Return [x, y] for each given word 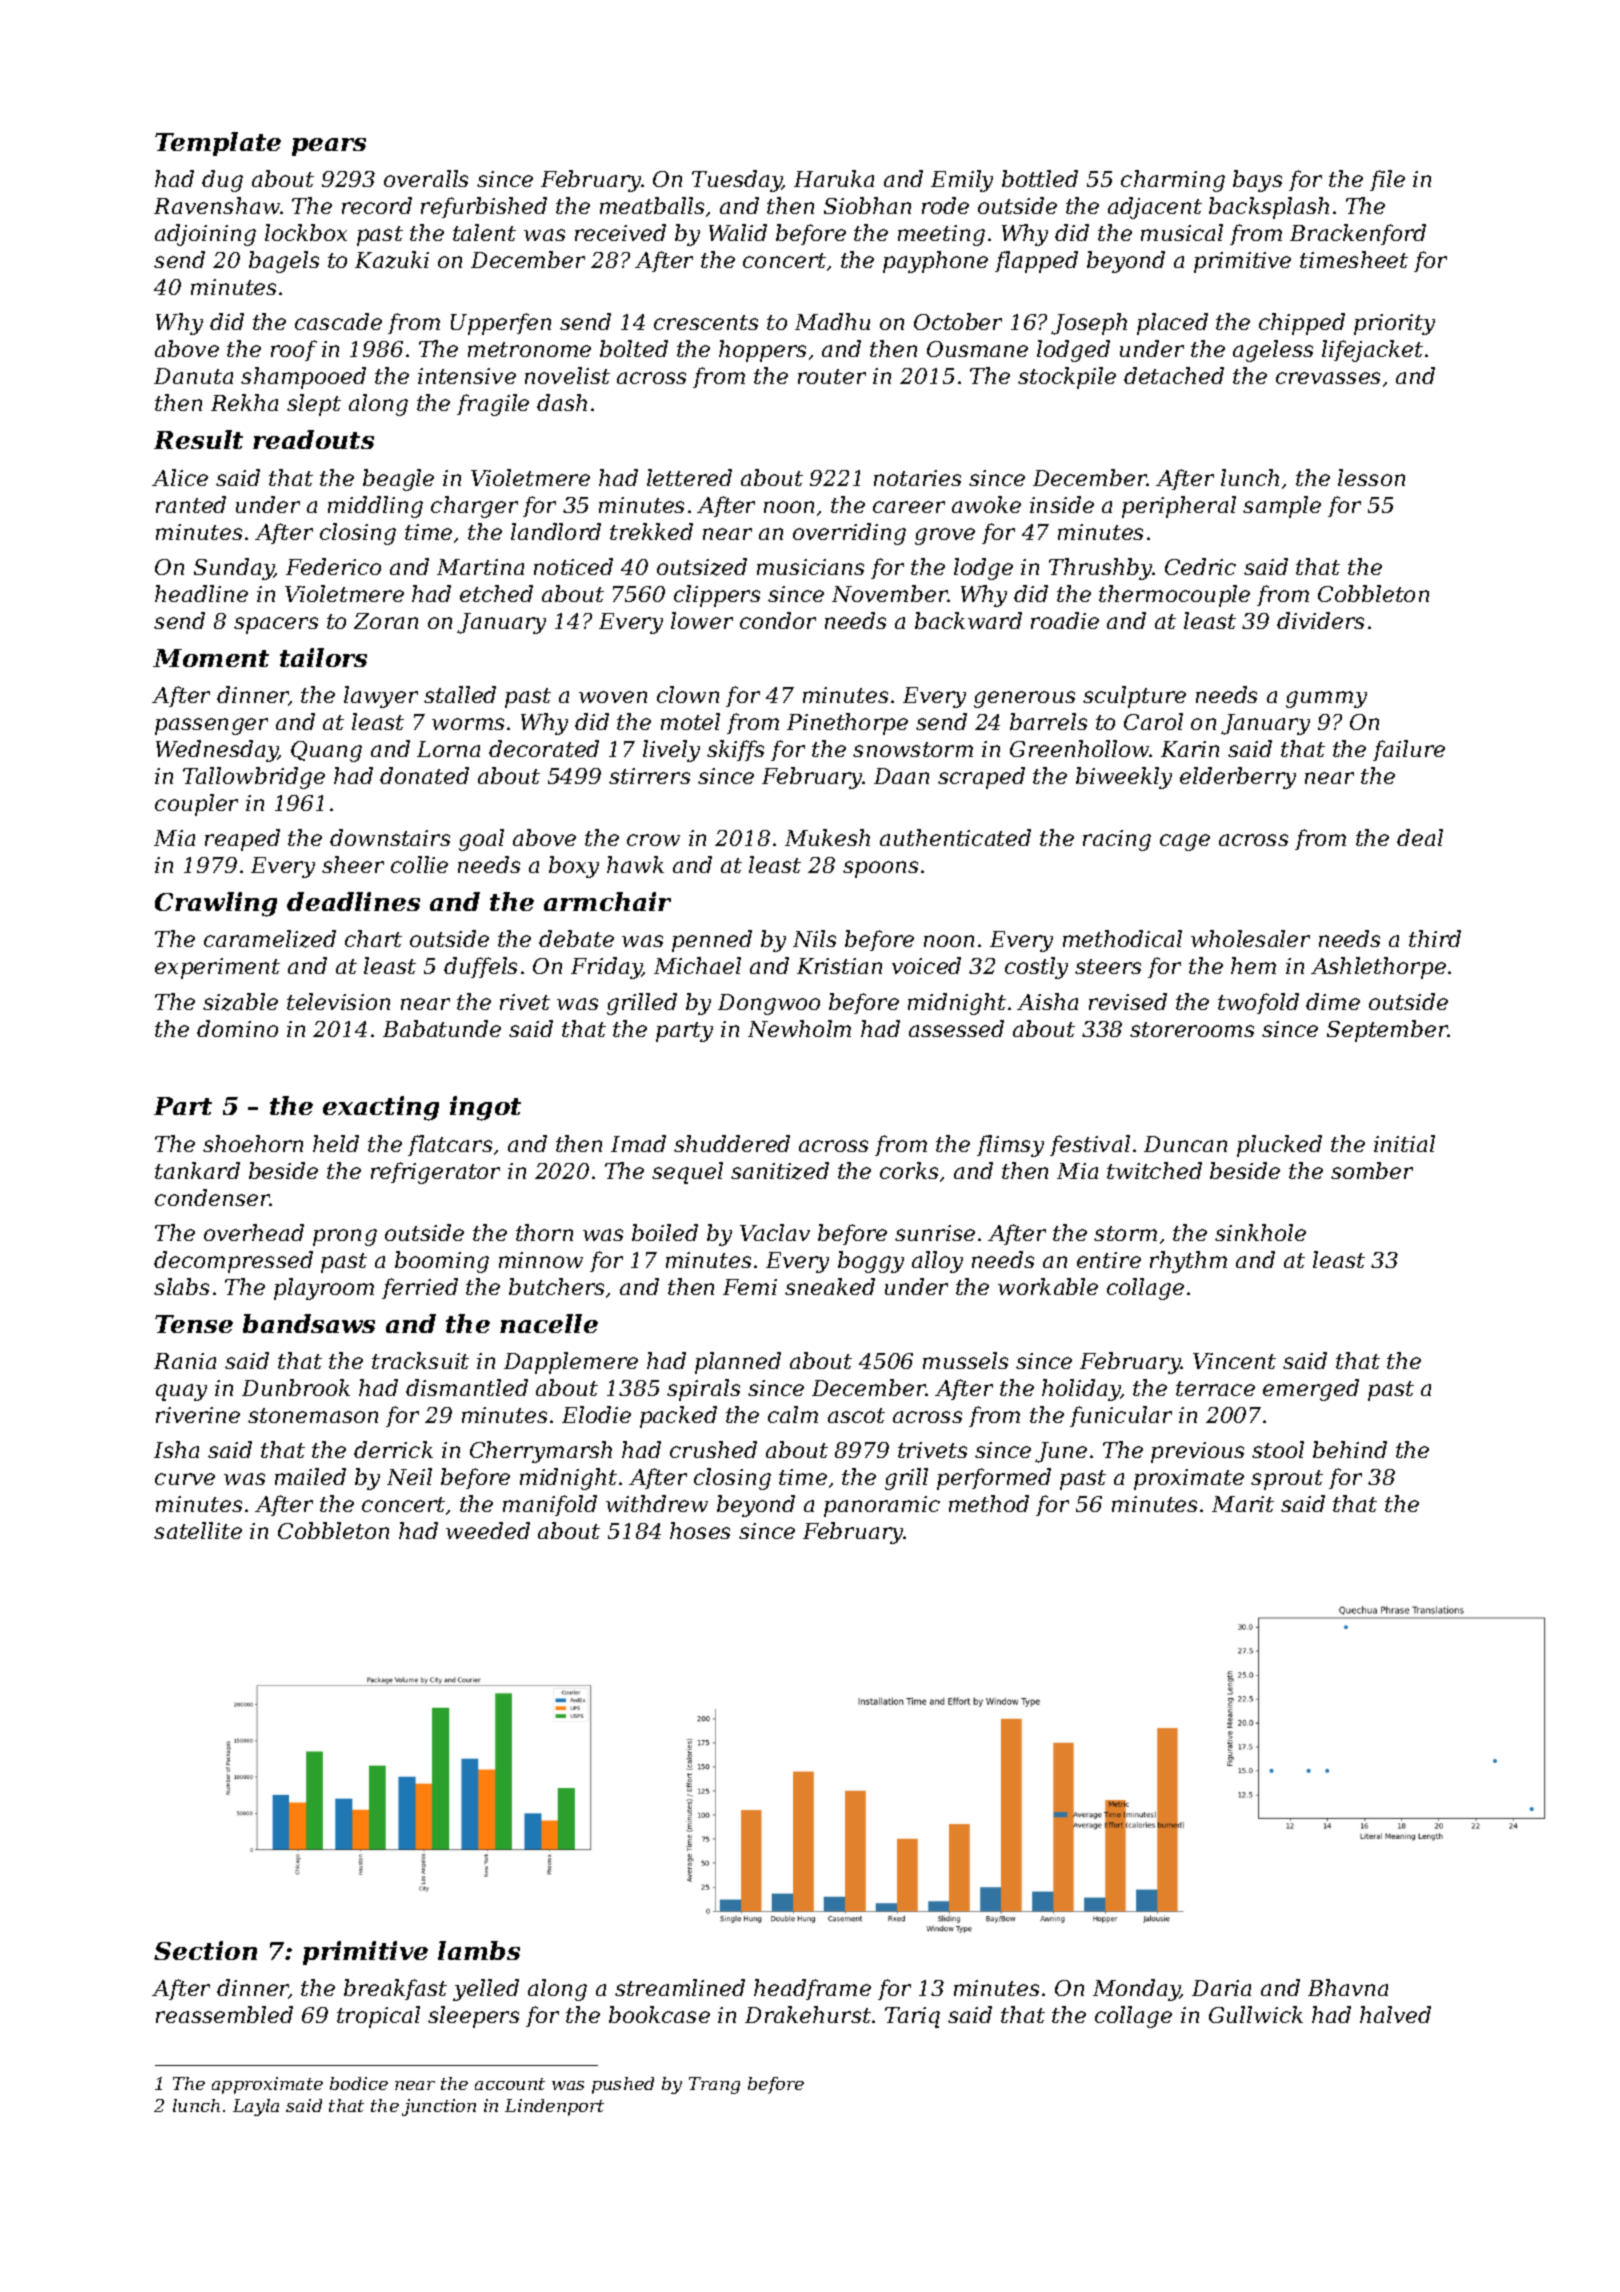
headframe [812, 1989]
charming [1173, 181]
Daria [1221, 1988]
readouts [313, 439]
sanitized [780, 1171]
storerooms [1192, 1029]
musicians [810, 567]
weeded [488, 1530]
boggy [871, 1262]
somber [1372, 1170]
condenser [212, 1197]
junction [439, 2107]
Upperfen [501, 324]
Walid [738, 232]
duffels [480, 967]
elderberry [1238, 778]
